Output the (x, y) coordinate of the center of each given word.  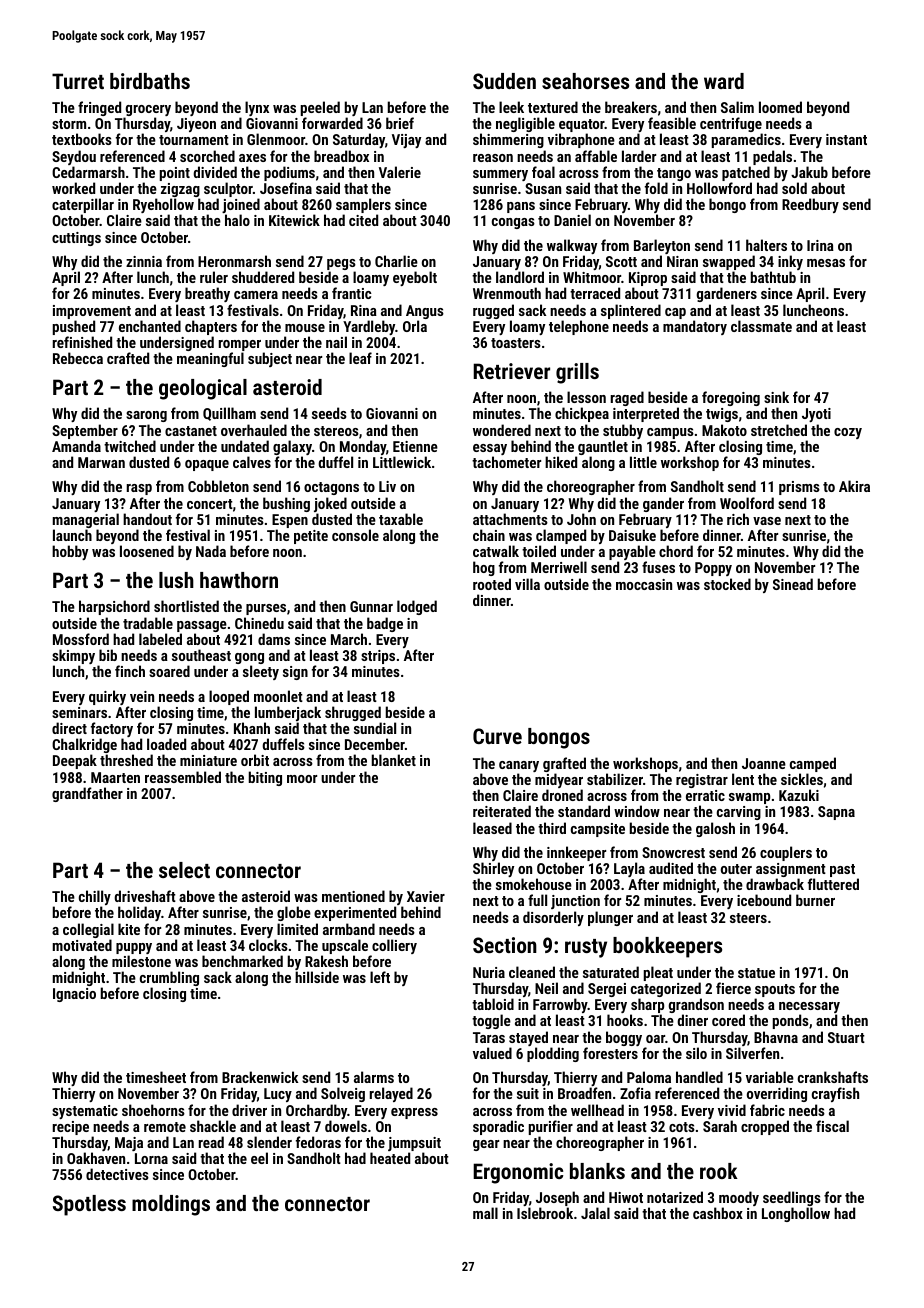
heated (390, 1158)
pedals (772, 157)
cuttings (76, 239)
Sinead (793, 584)
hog (484, 568)
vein (142, 696)
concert (210, 504)
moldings (171, 1205)
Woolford (747, 503)
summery (500, 175)
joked (330, 504)
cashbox (718, 1213)
